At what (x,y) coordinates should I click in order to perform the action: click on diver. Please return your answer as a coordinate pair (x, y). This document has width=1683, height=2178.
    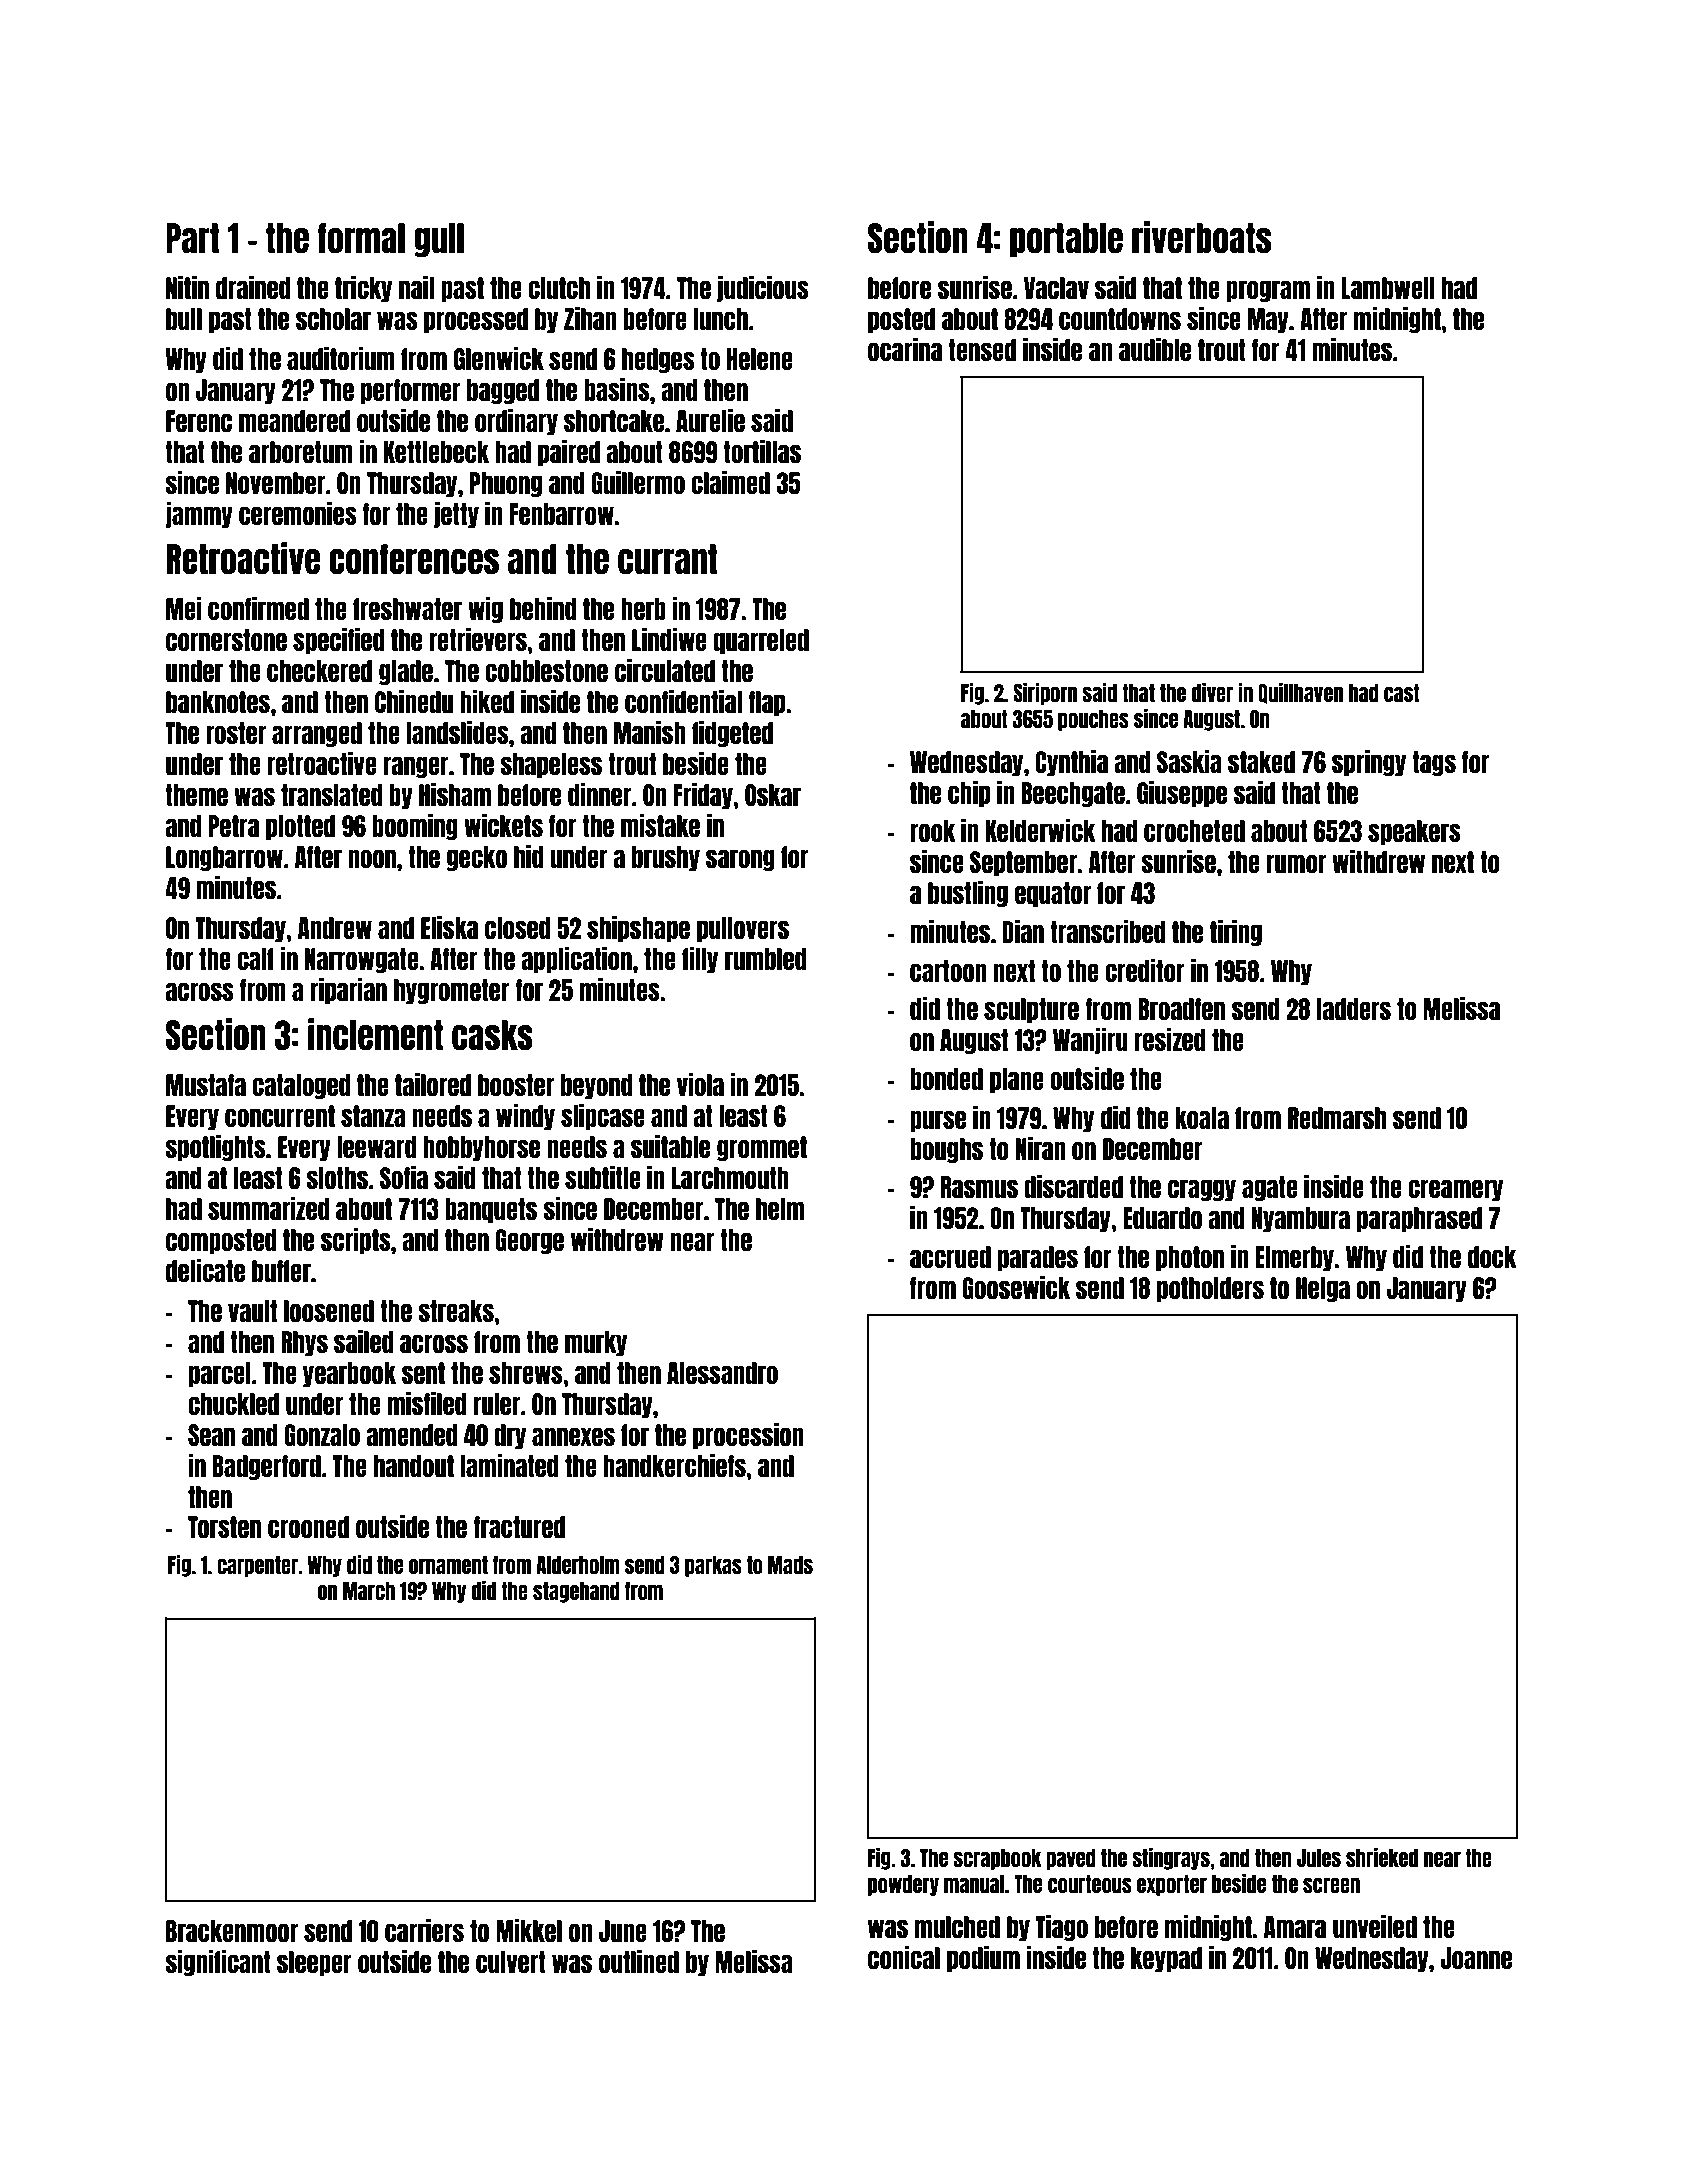
    Looking at the image, I should click on (1212, 692).
